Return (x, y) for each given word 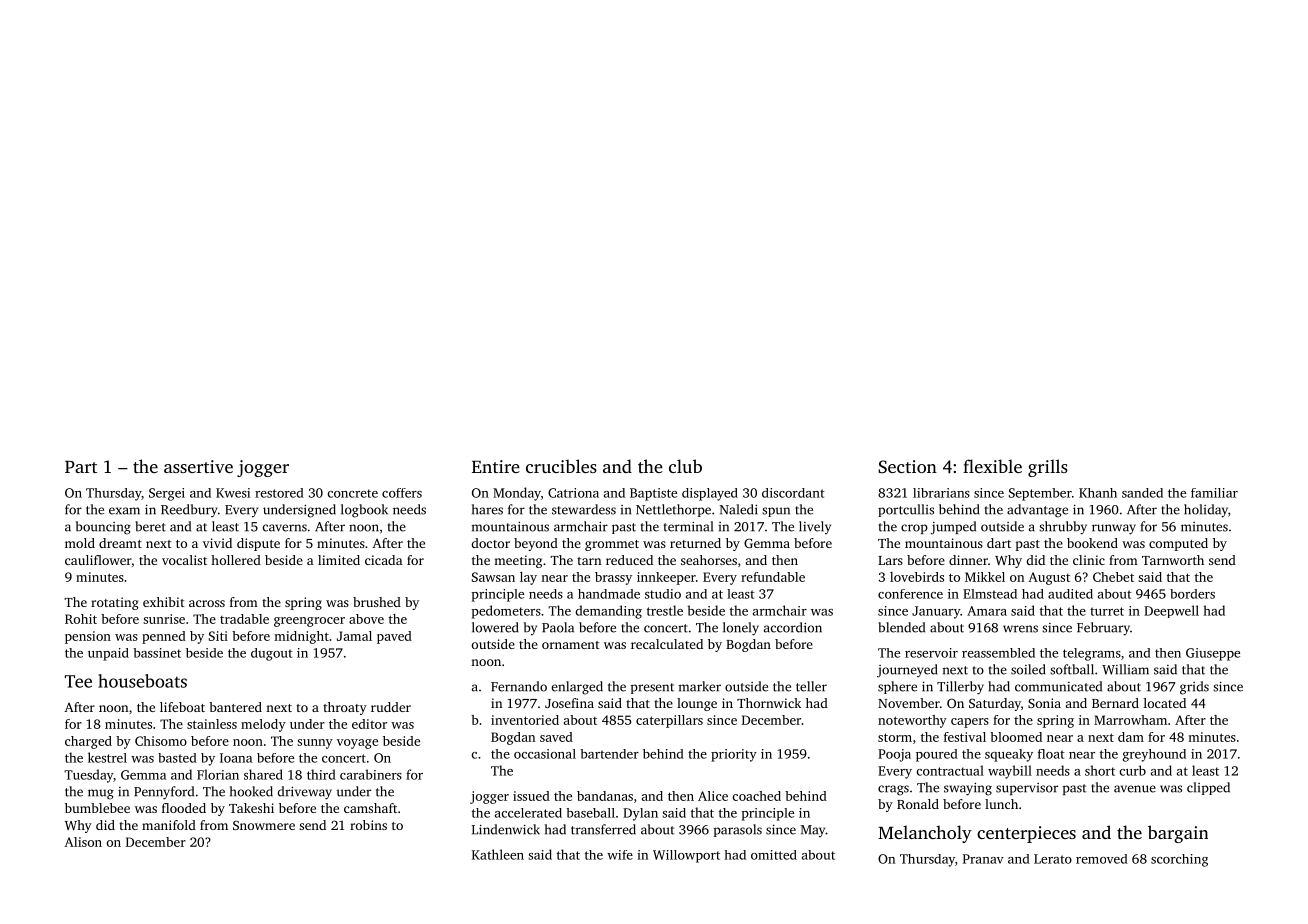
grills (1048, 468)
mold (80, 543)
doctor (491, 543)
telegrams (1092, 654)
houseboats (142, 681)
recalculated (667, 644)
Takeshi (251, 808)
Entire (496, 466)
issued (531, 796)
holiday (1206, 511)
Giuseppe (1213, 654)
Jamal (354, 636)
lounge (697, 704)
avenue (1135, 789)
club (685, 466)
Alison (83, 842)
